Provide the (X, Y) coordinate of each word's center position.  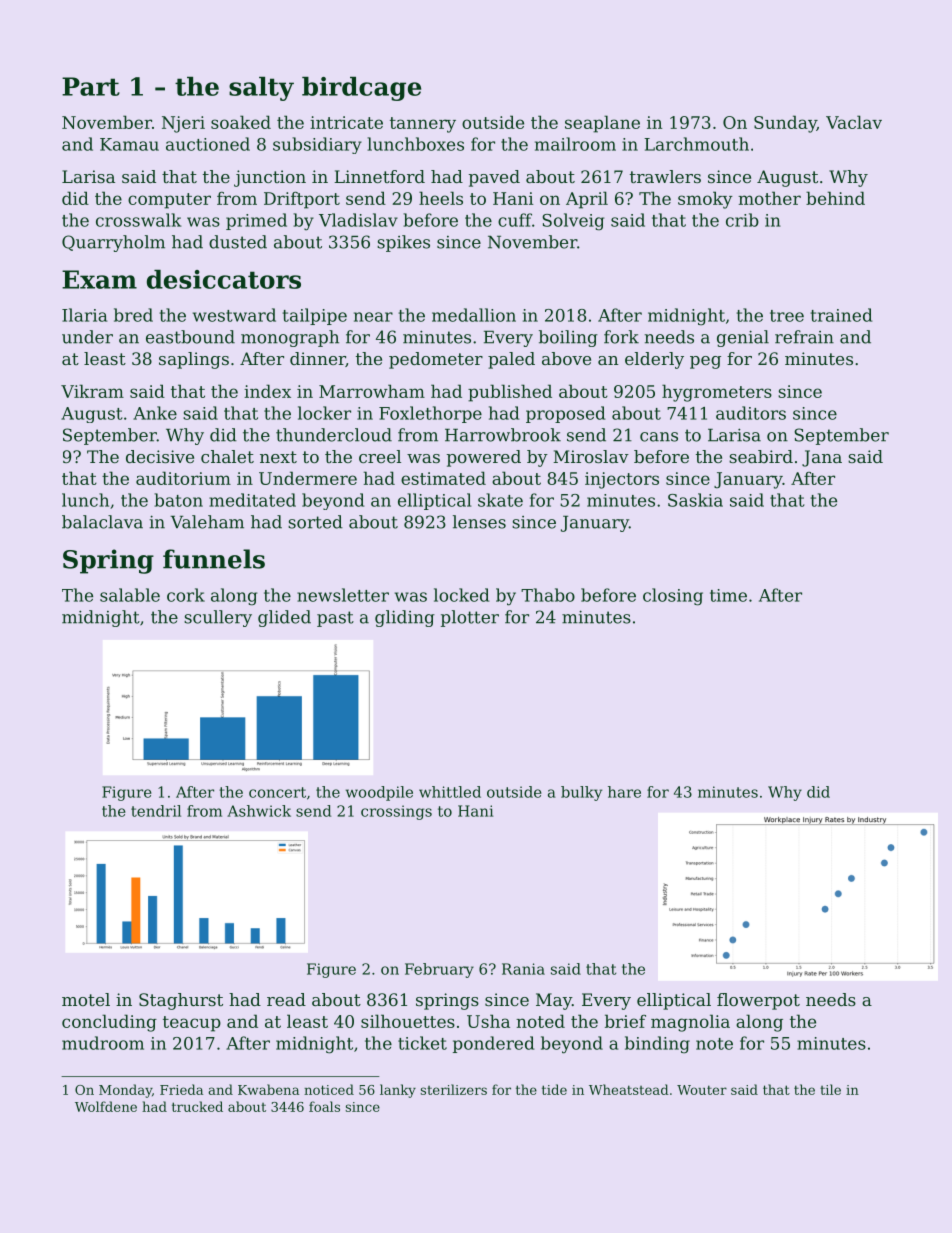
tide (554, 1089)
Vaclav (854, 122)
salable (130, 595)
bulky (581, 793)
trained (841, 315)
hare (624, 792)
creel (380, 456)
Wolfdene (106, 1106)
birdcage (361, 89)
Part (91, 86)
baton (178, 500)
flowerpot (758, 1001)
